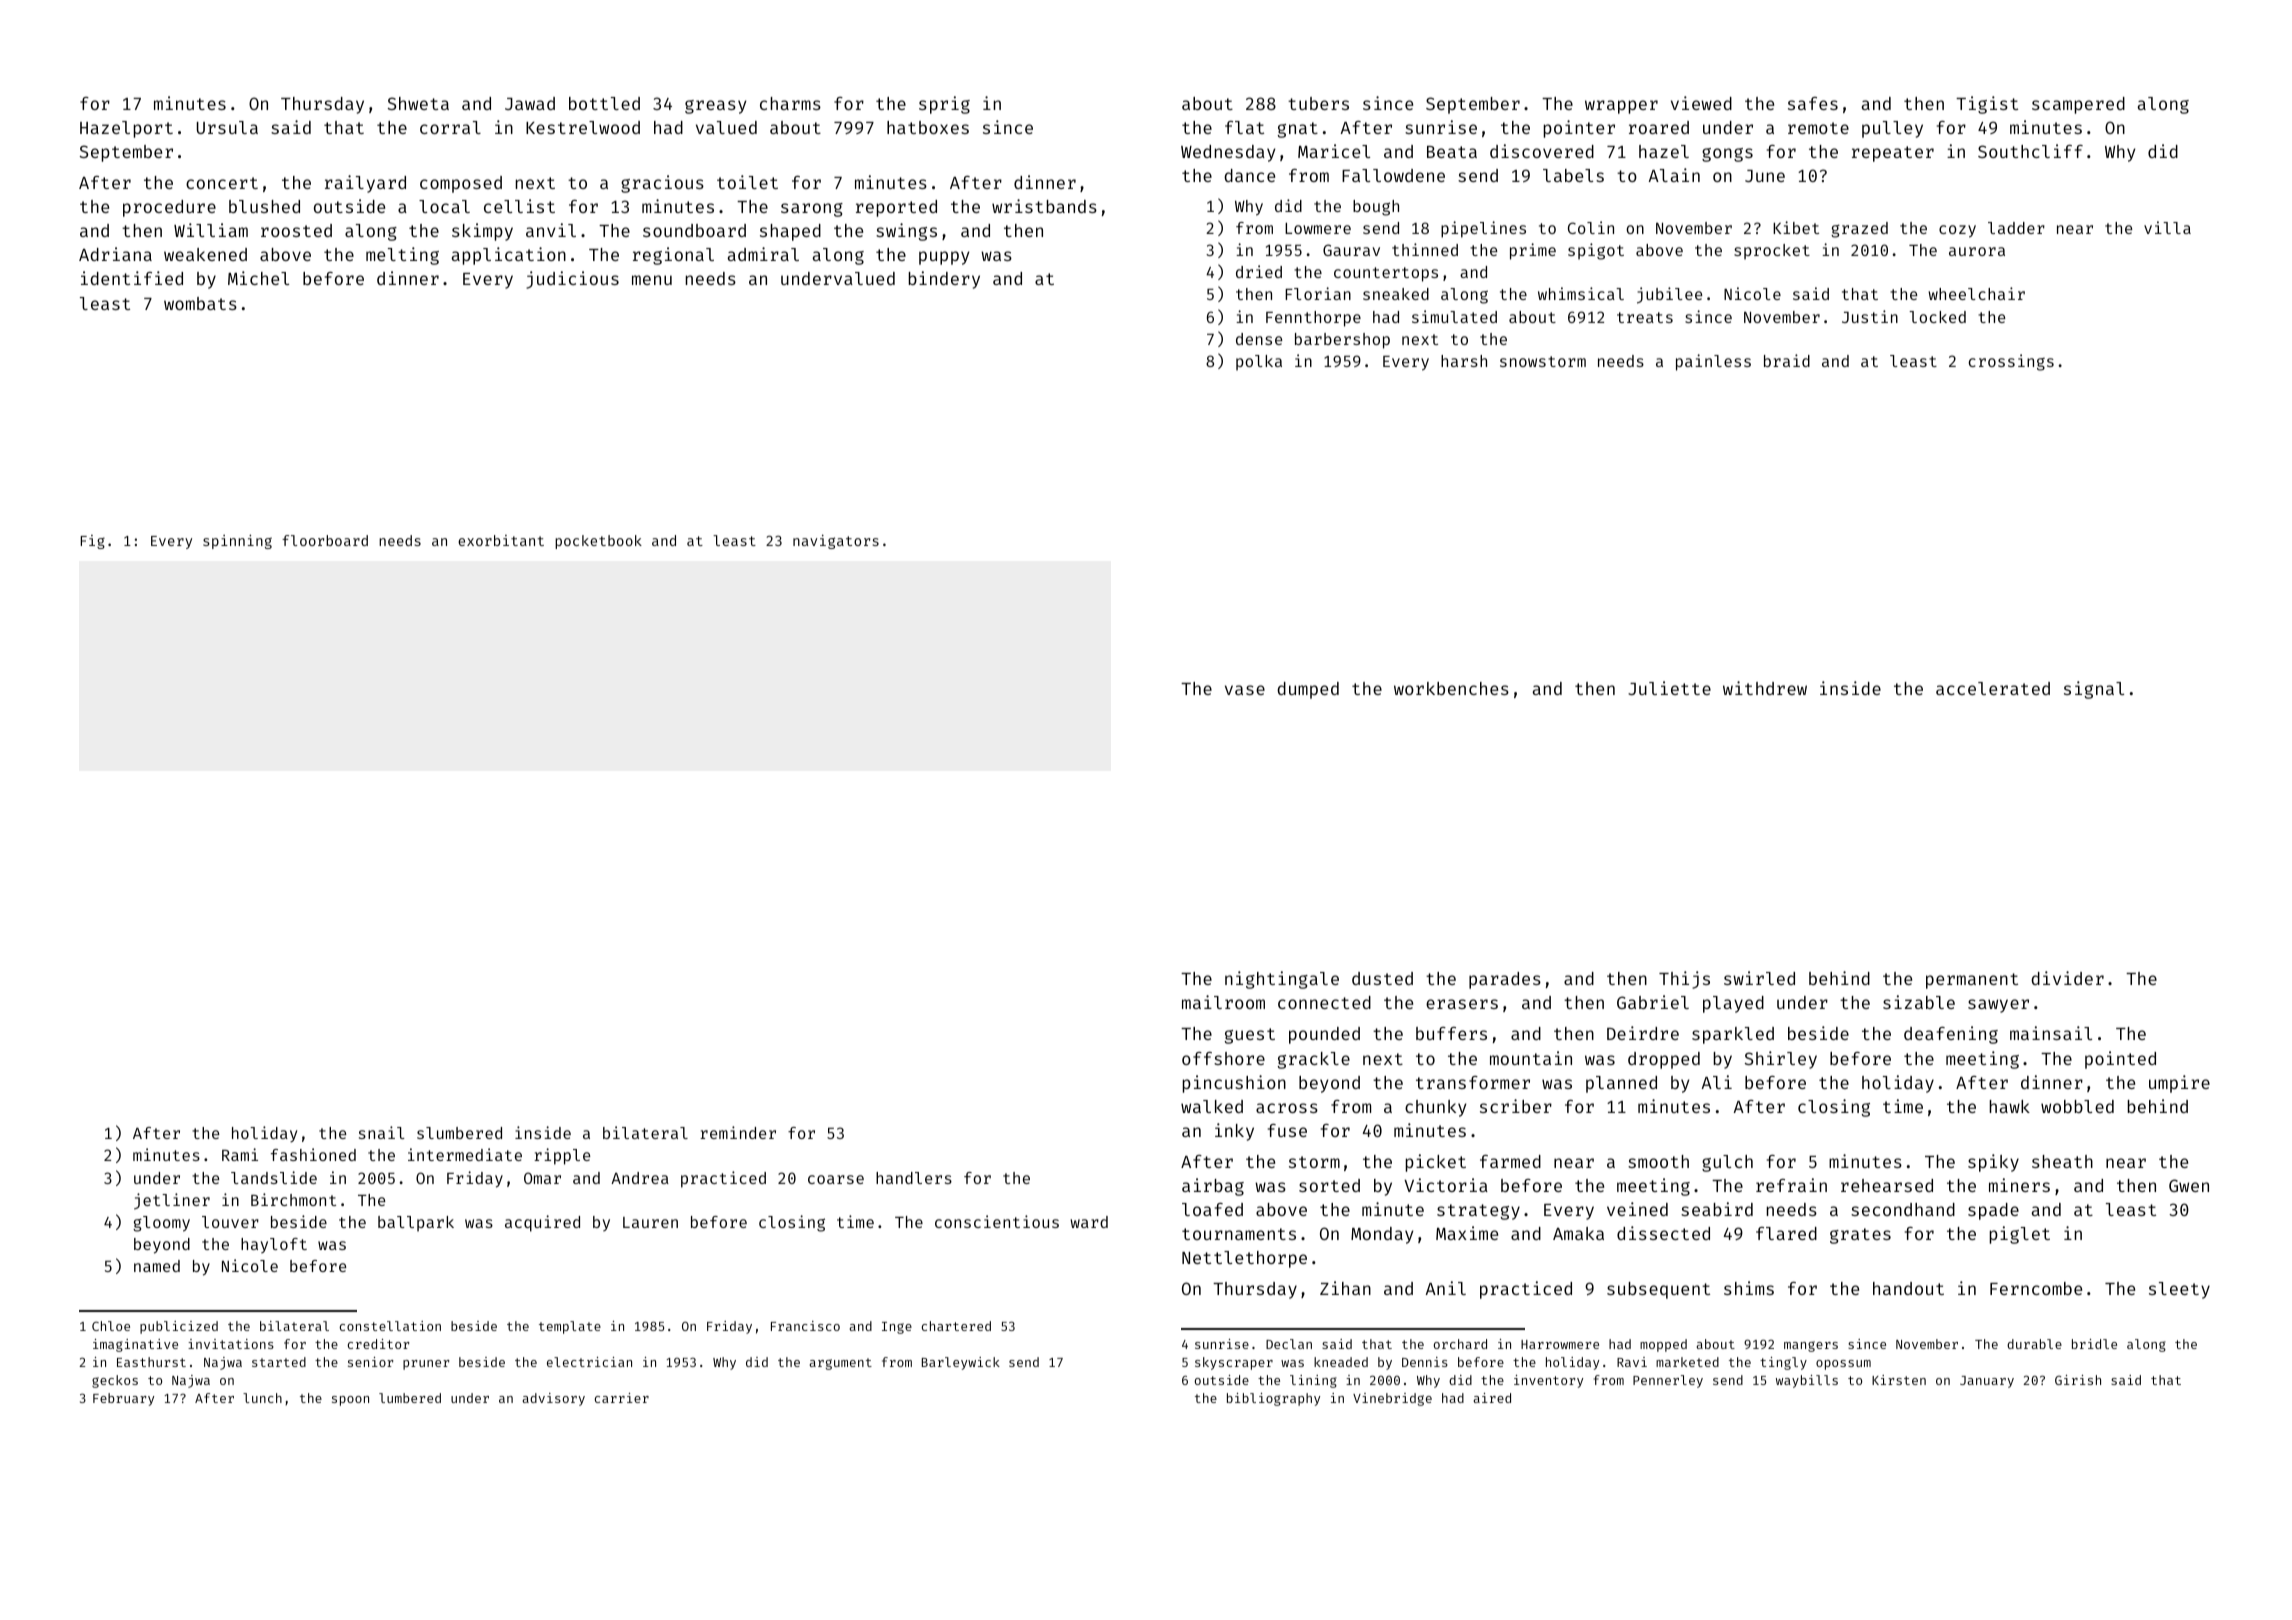  I want to click on seabird, so click(1717, 1209).
